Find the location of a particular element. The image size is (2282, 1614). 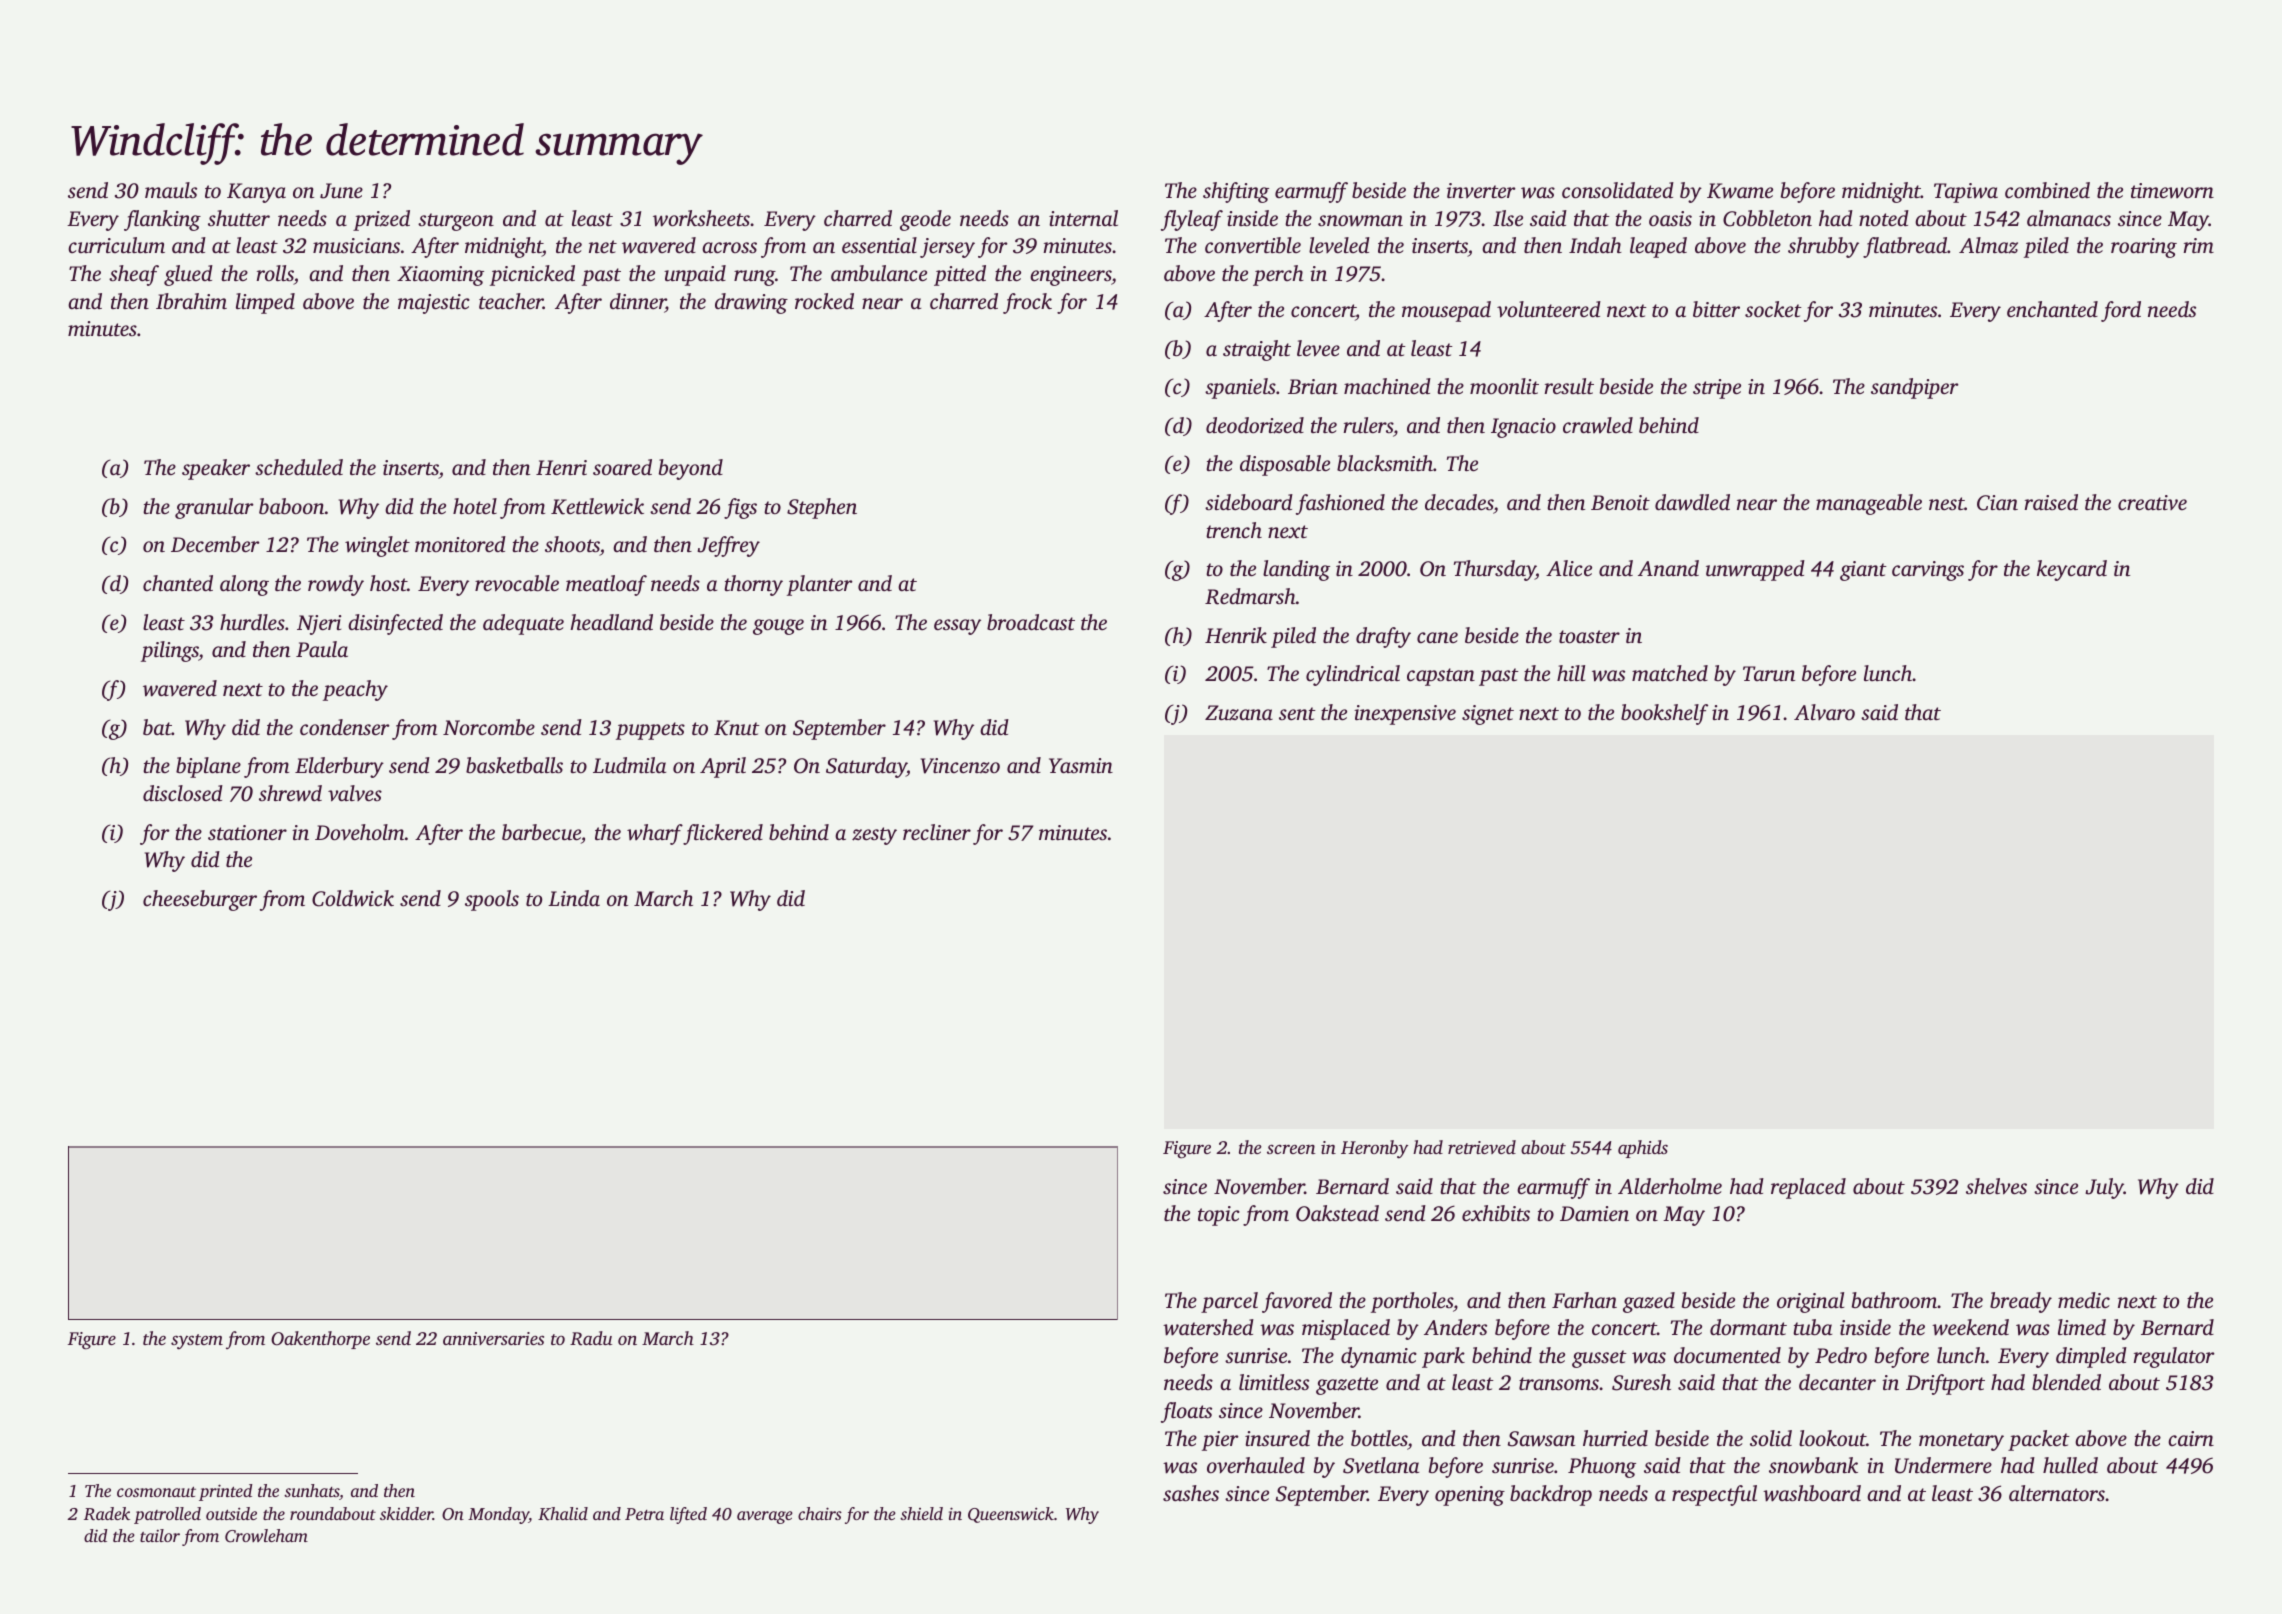

Thursday is located at coordinates (1495, 570).
